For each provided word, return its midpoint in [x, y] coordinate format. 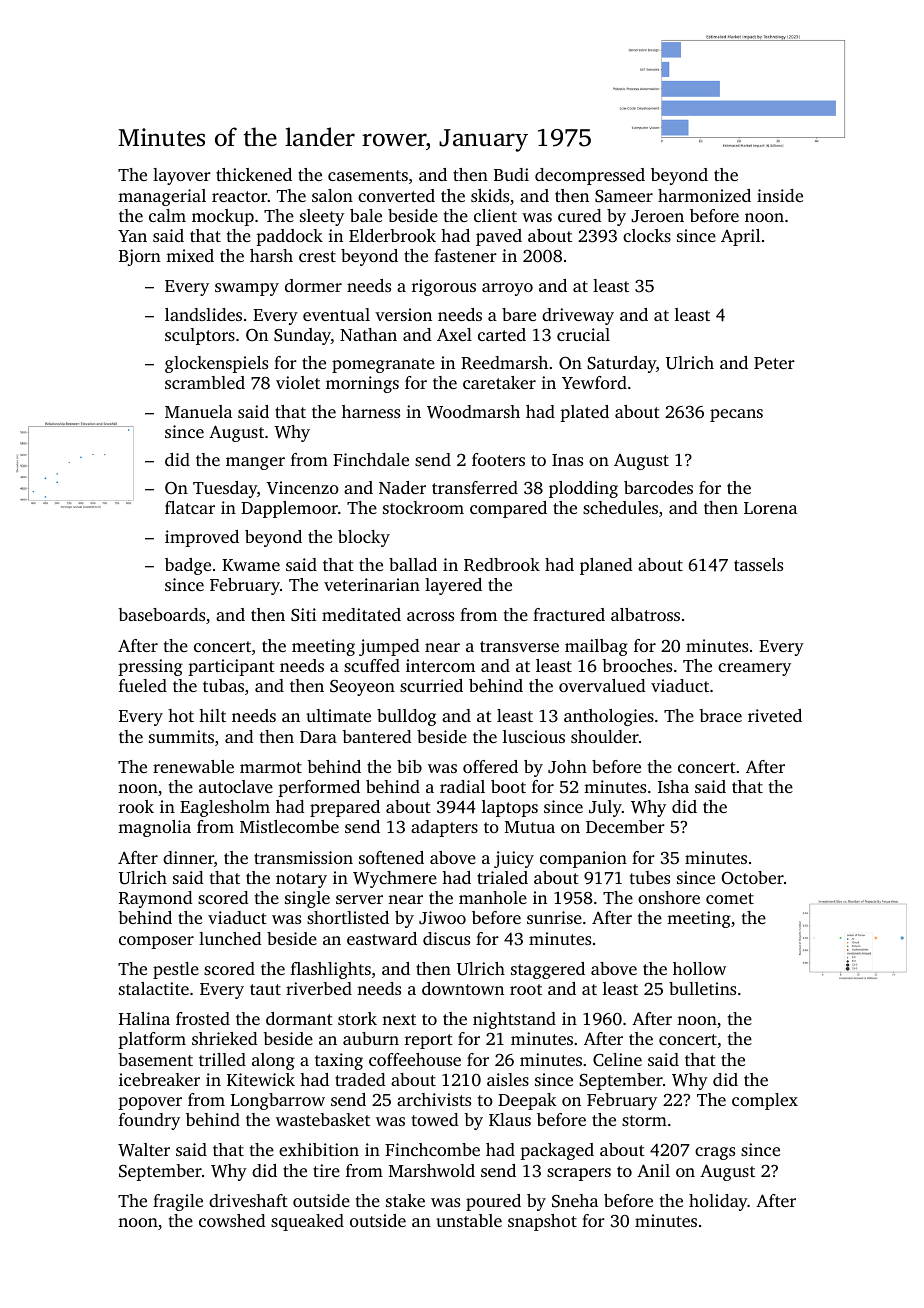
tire [326, 1170]
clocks [647, 235]
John [567, 767]
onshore [669, 897]
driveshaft [248, 1200]
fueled [143, 685]
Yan [132, 236]
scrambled [205, 382]
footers [498, 459]
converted [396, 195]
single [307, 899]
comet [730, 898]
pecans [736, 415]
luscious [534, 736]
